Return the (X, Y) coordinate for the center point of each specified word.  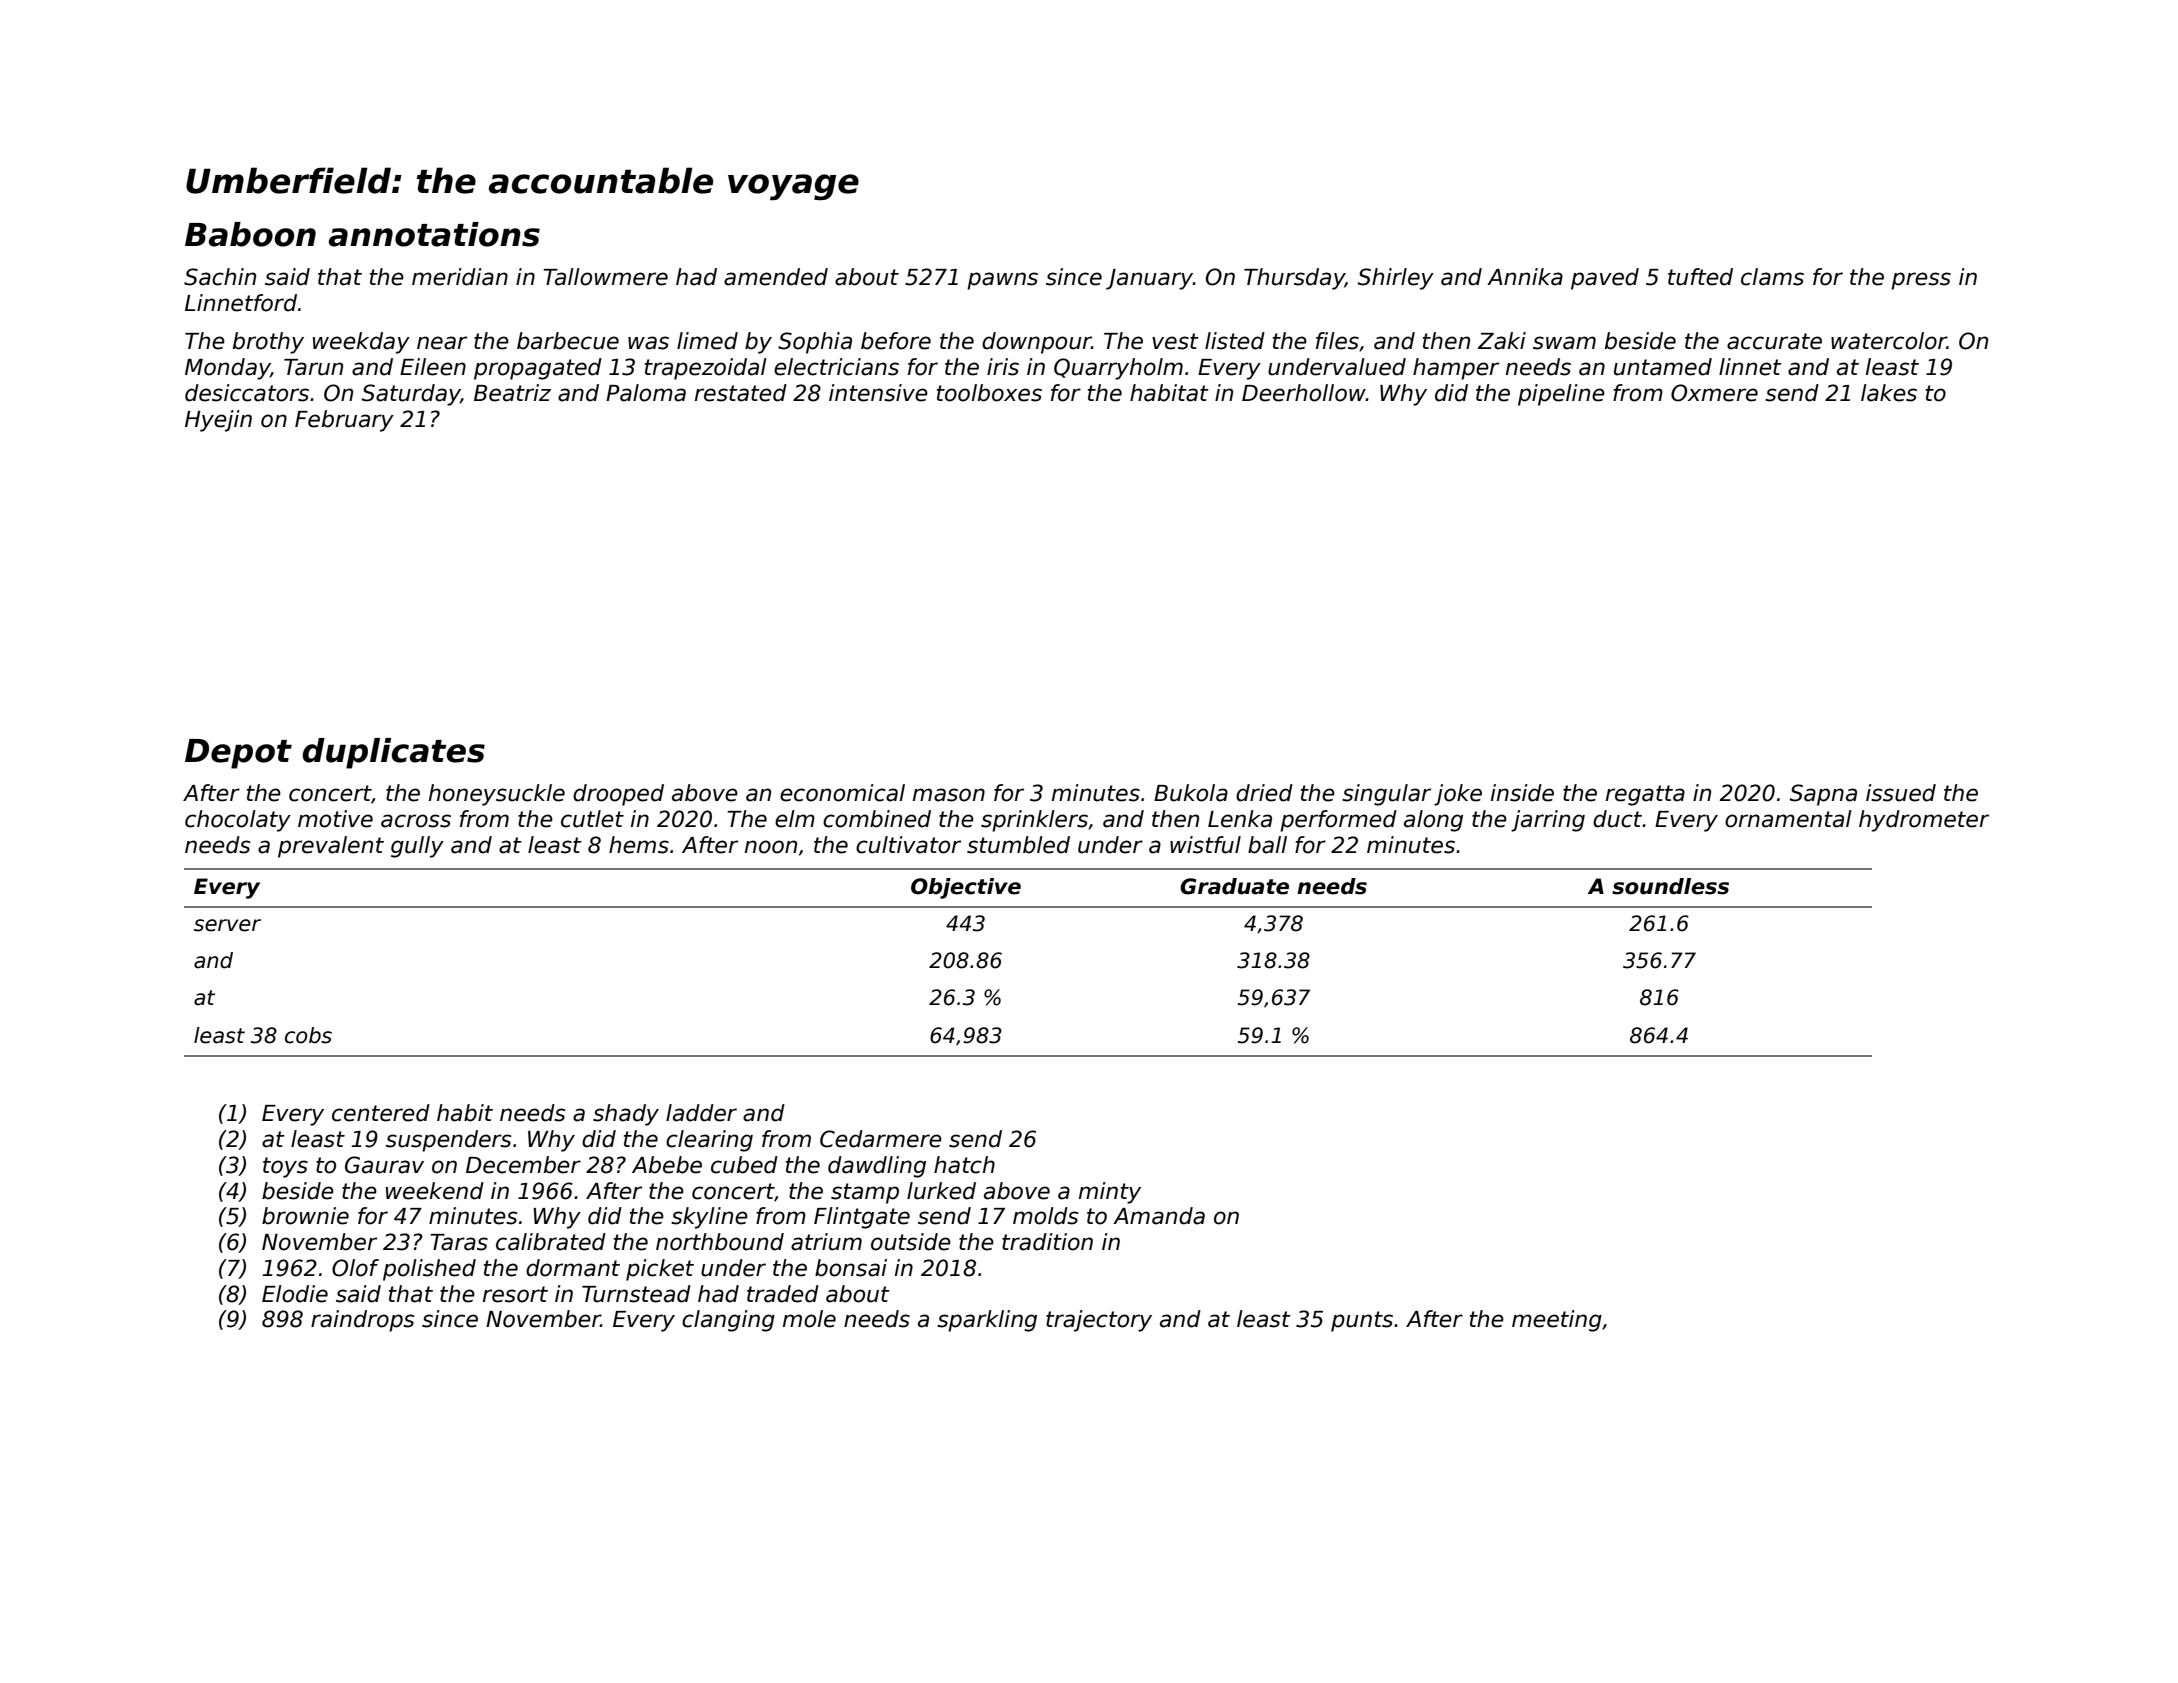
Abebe (667, 1165)
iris (1003, 367)
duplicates (393, 753)
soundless (1670, 886)
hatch (964, 1165)
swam (1564, 343)
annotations (434, 234)
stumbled (1018, 845)
